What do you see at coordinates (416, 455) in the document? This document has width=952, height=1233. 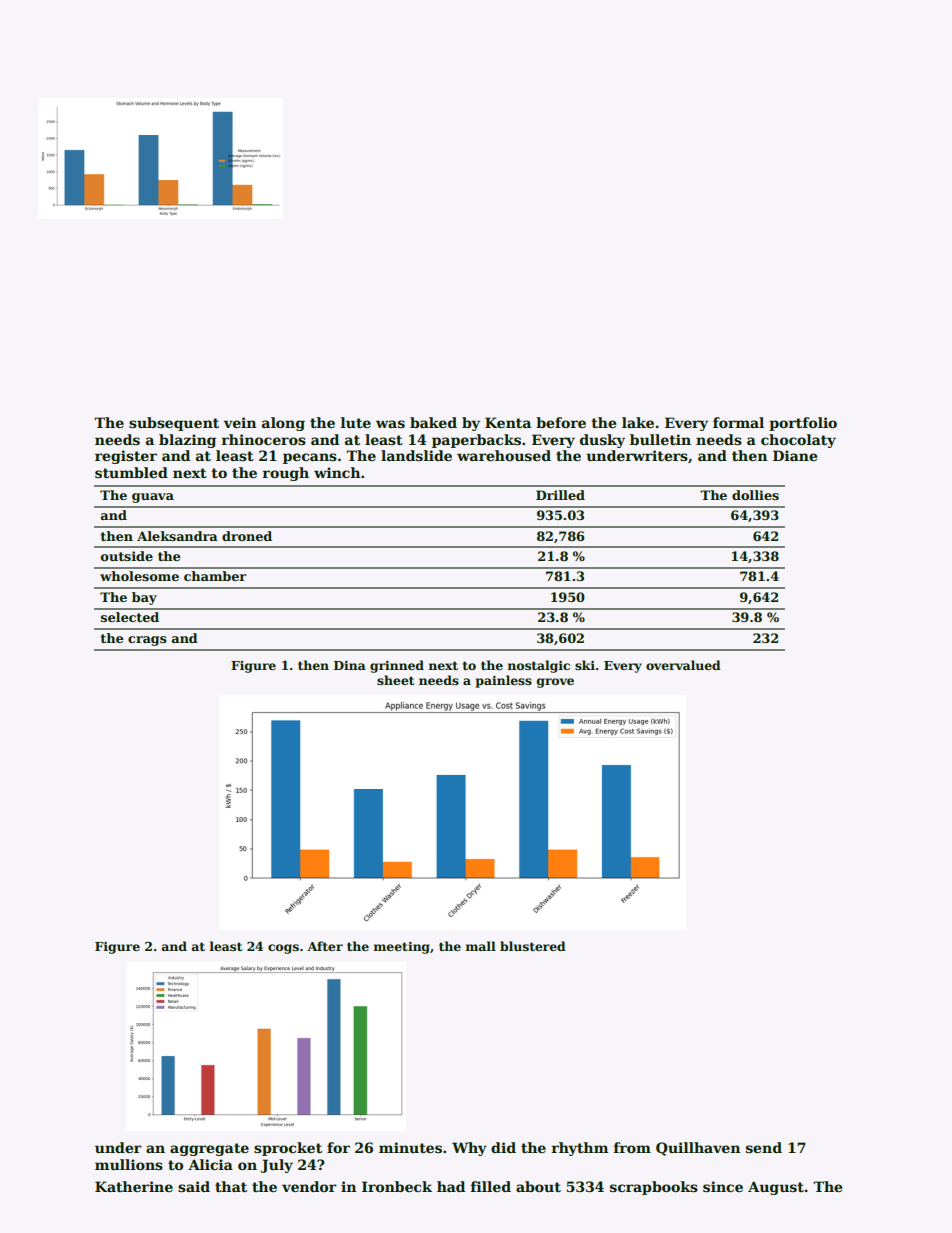 I see `landslide` at bounding box center [416, 455].
